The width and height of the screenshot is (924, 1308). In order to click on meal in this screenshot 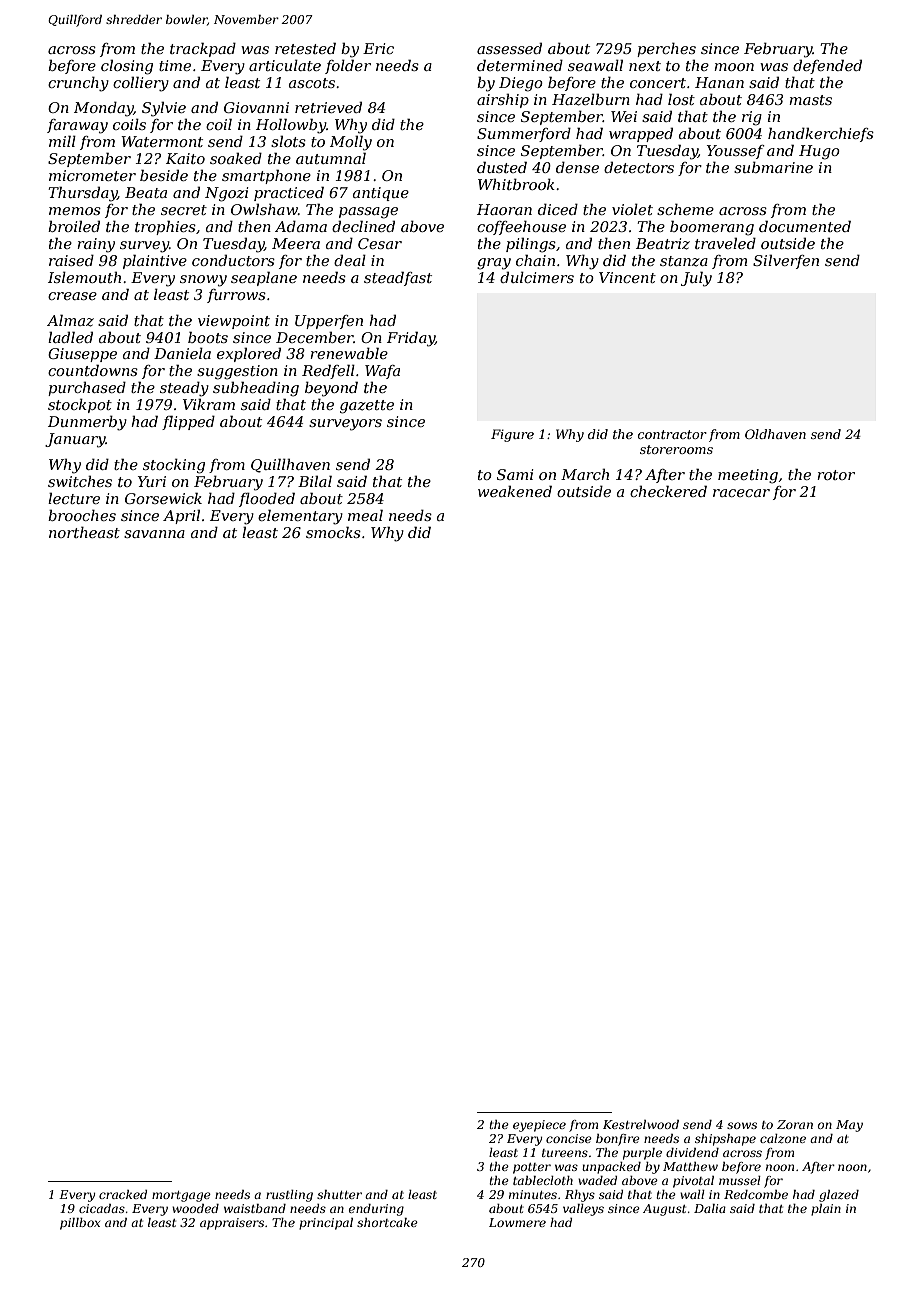, I will do `click(365, 515)`.
